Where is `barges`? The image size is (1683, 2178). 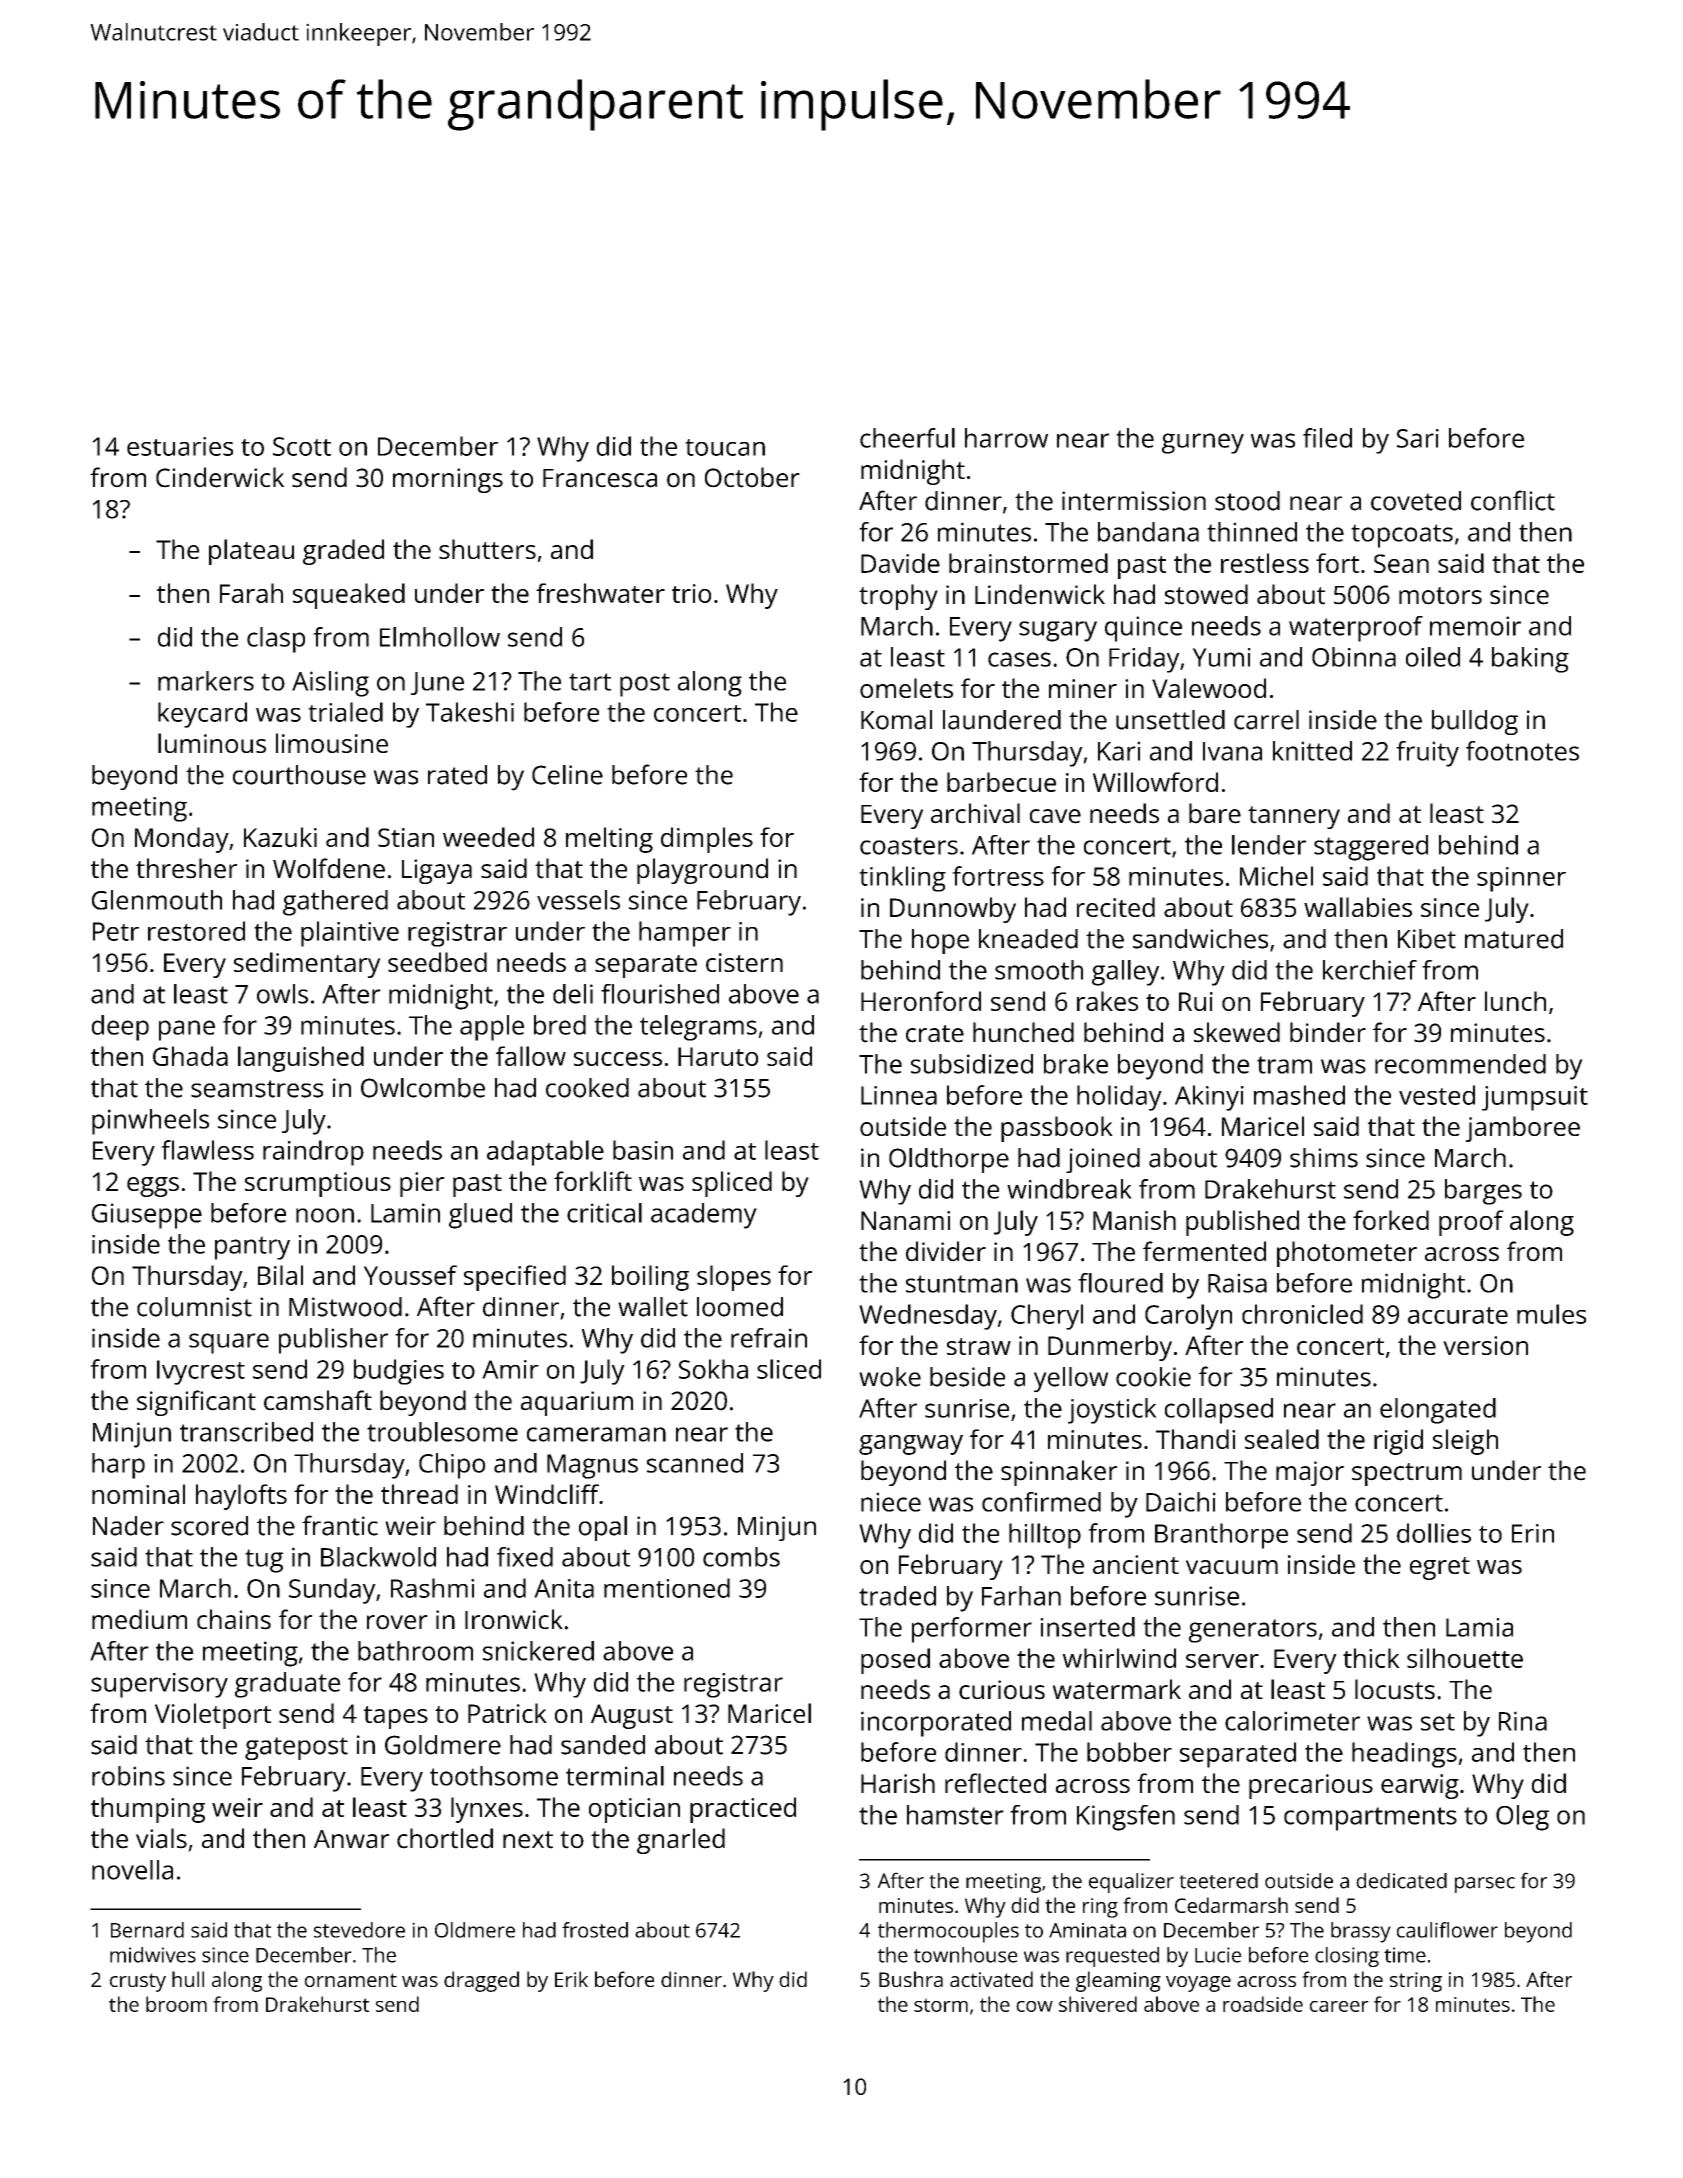
barges is located at coordinates (1483, 1192).
